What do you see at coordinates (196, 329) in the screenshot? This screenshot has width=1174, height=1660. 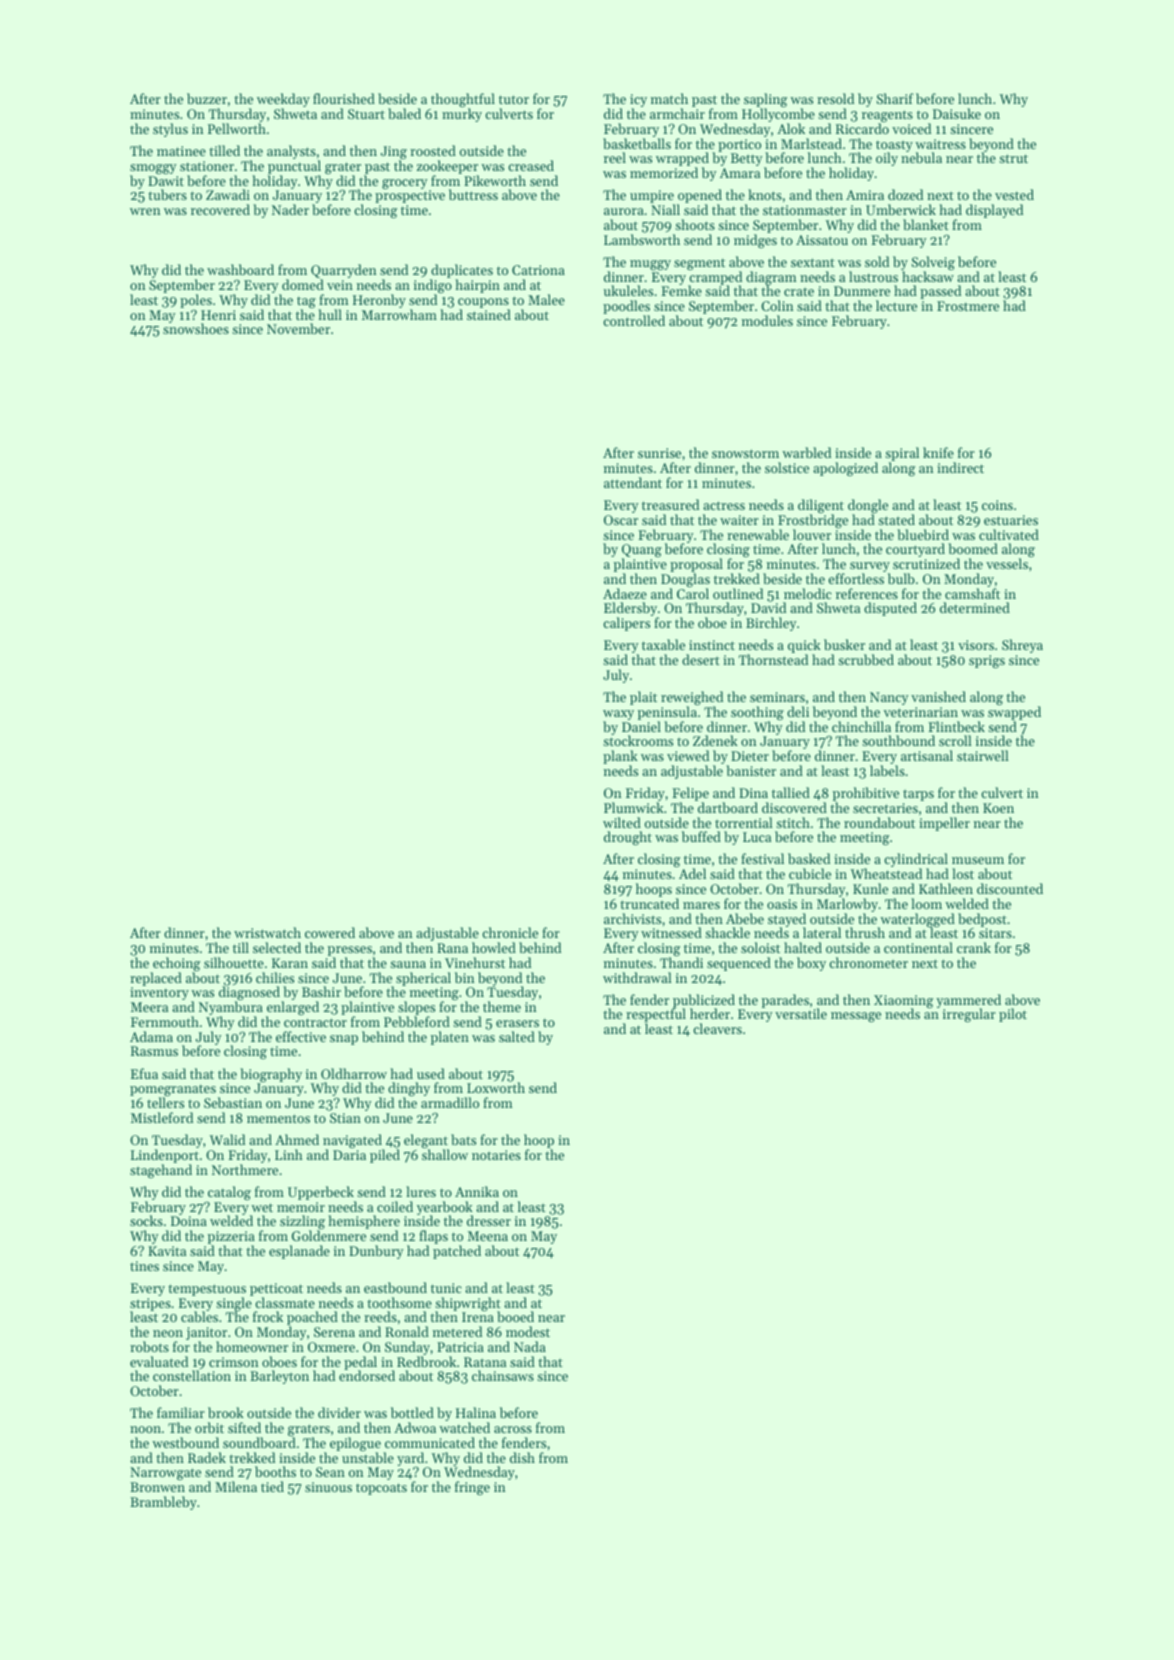 I see `snowshoes` at bounding box center [196, 329].
